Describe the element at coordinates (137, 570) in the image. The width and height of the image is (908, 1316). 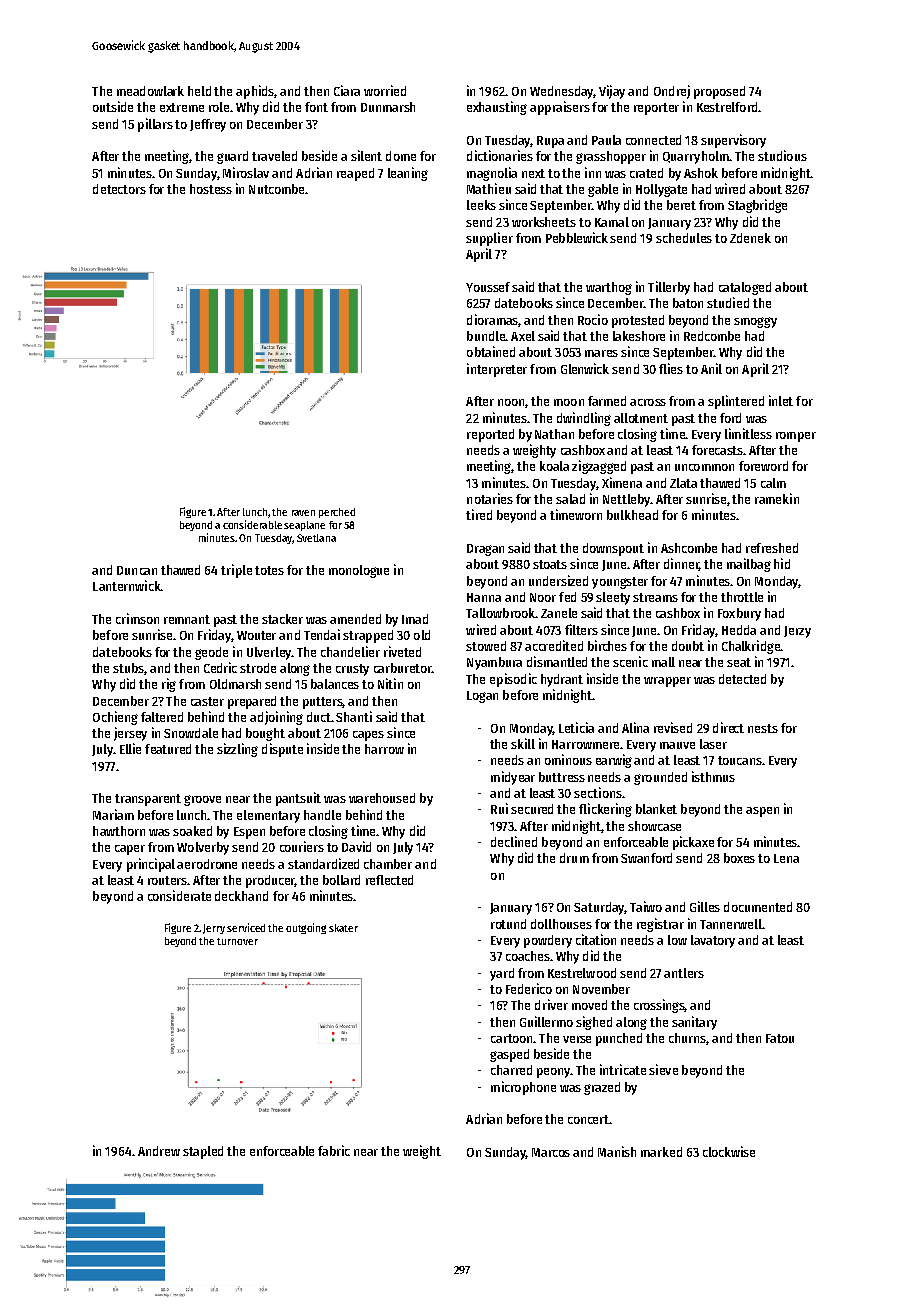
I see `Duncan` at that location.
